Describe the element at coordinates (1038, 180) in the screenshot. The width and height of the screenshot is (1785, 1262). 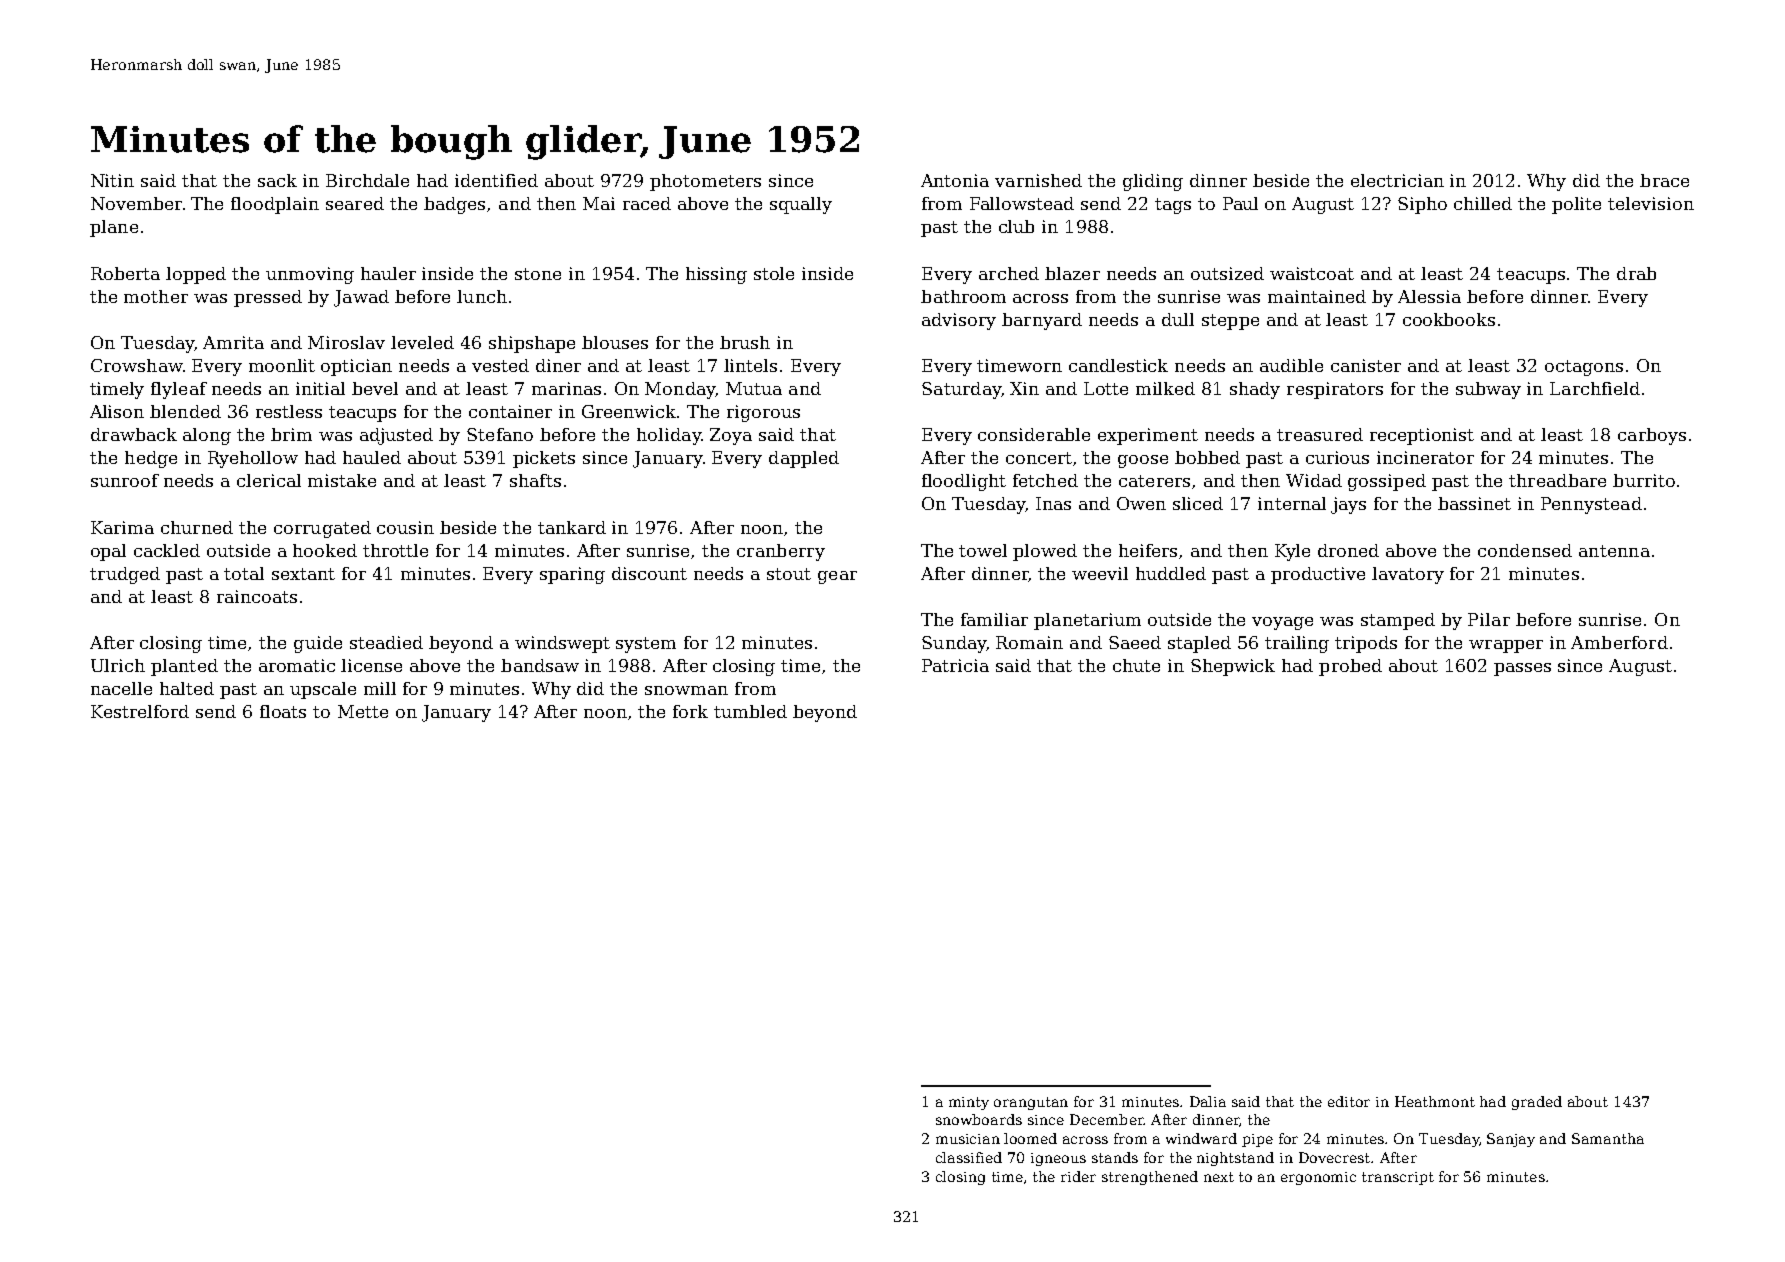
I see `varnished` at that location.
